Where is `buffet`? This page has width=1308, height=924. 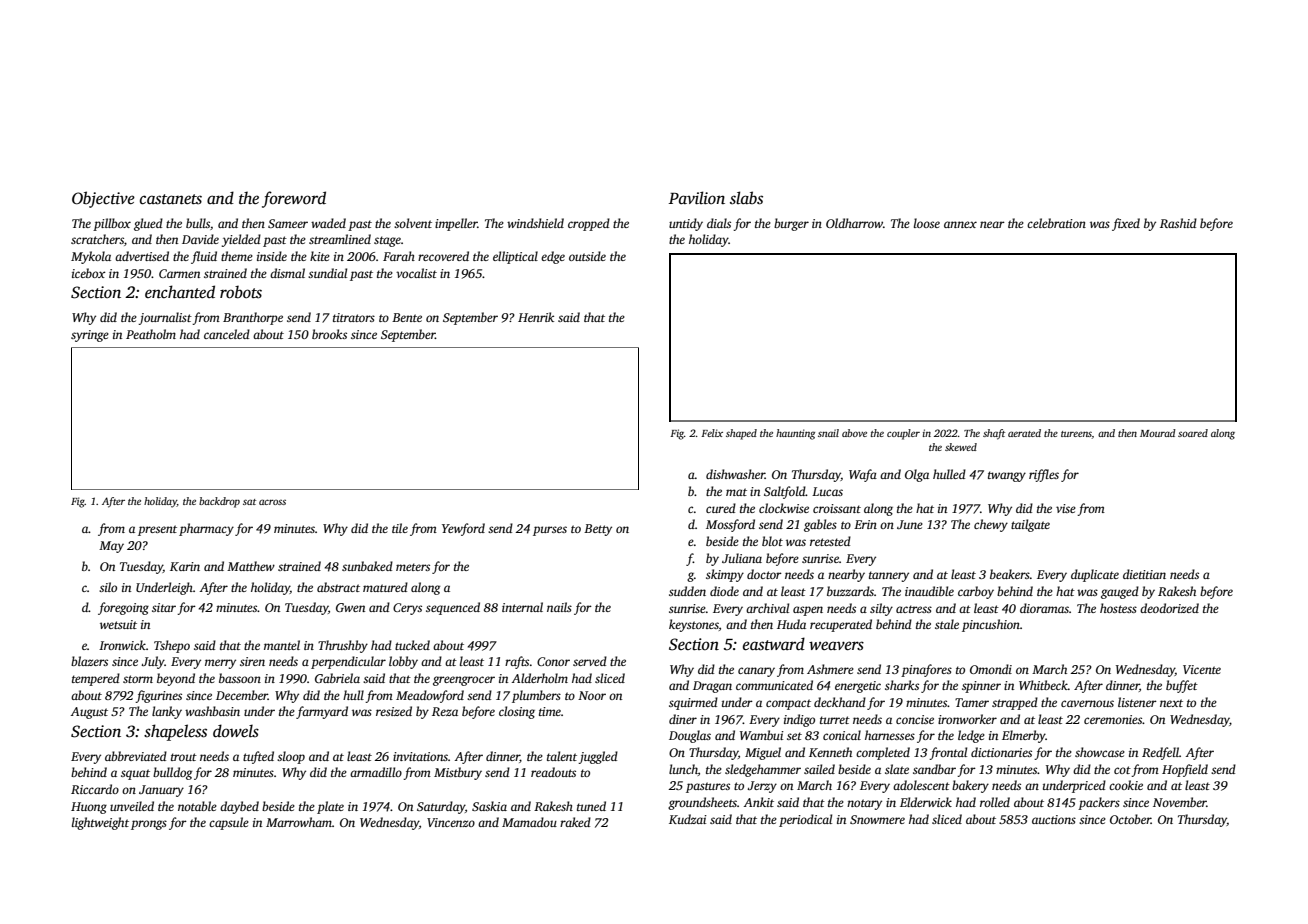 buffet is located at coordinates (1182, 686).
